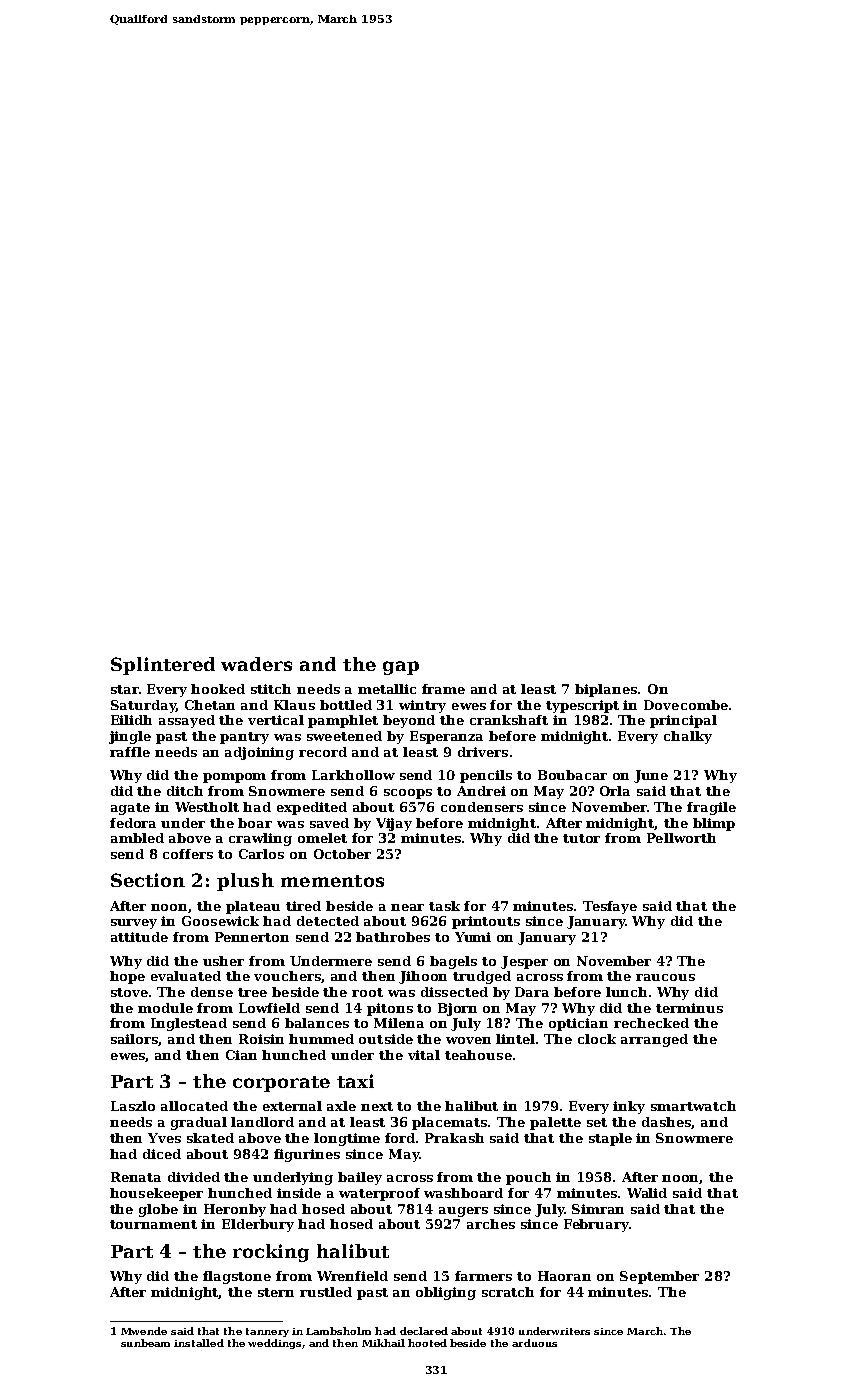 Image resolution: width=849 pixels, height=1400 pixels. Describe the element at coordinates (693, 1106) in the page. I see `smartwatch` at that location.
